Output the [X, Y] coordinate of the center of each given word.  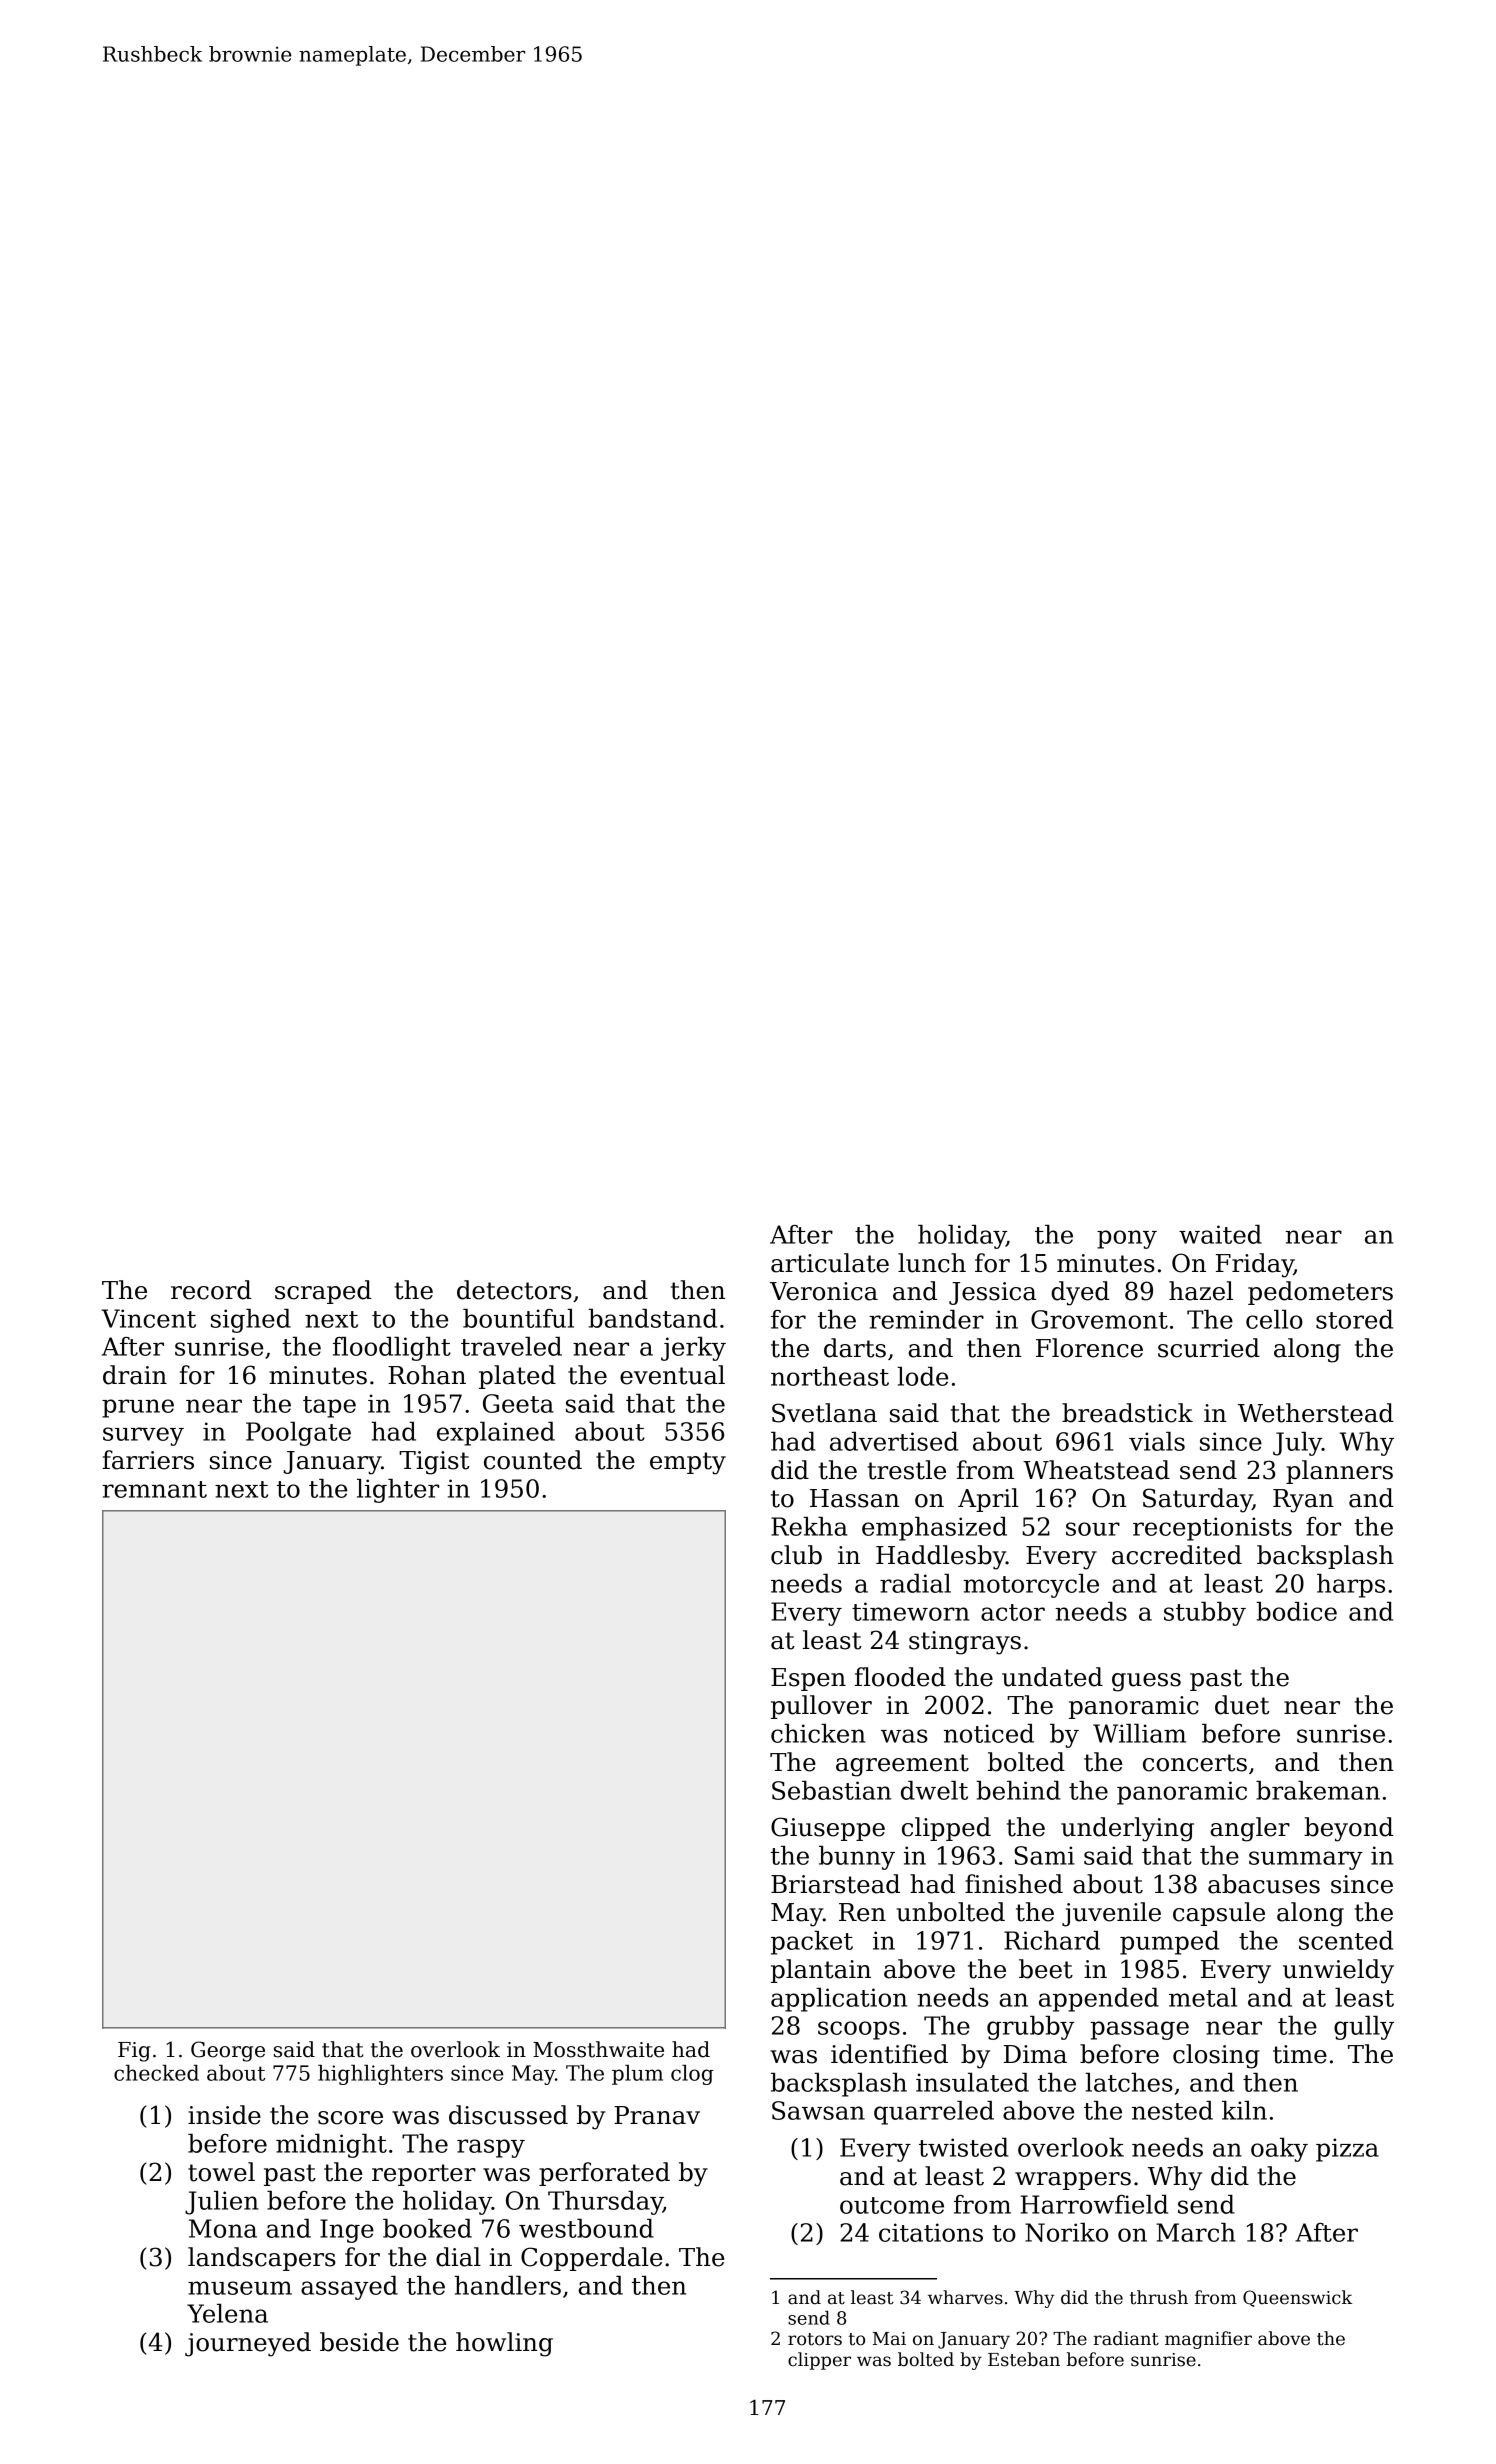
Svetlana [824, 1413]
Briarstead [835, 1884]
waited [1220, 1234]
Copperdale [591, 2259]
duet [1242, 1705]
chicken [818, 1733]
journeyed [248, 2344]
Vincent [148, 1318]
